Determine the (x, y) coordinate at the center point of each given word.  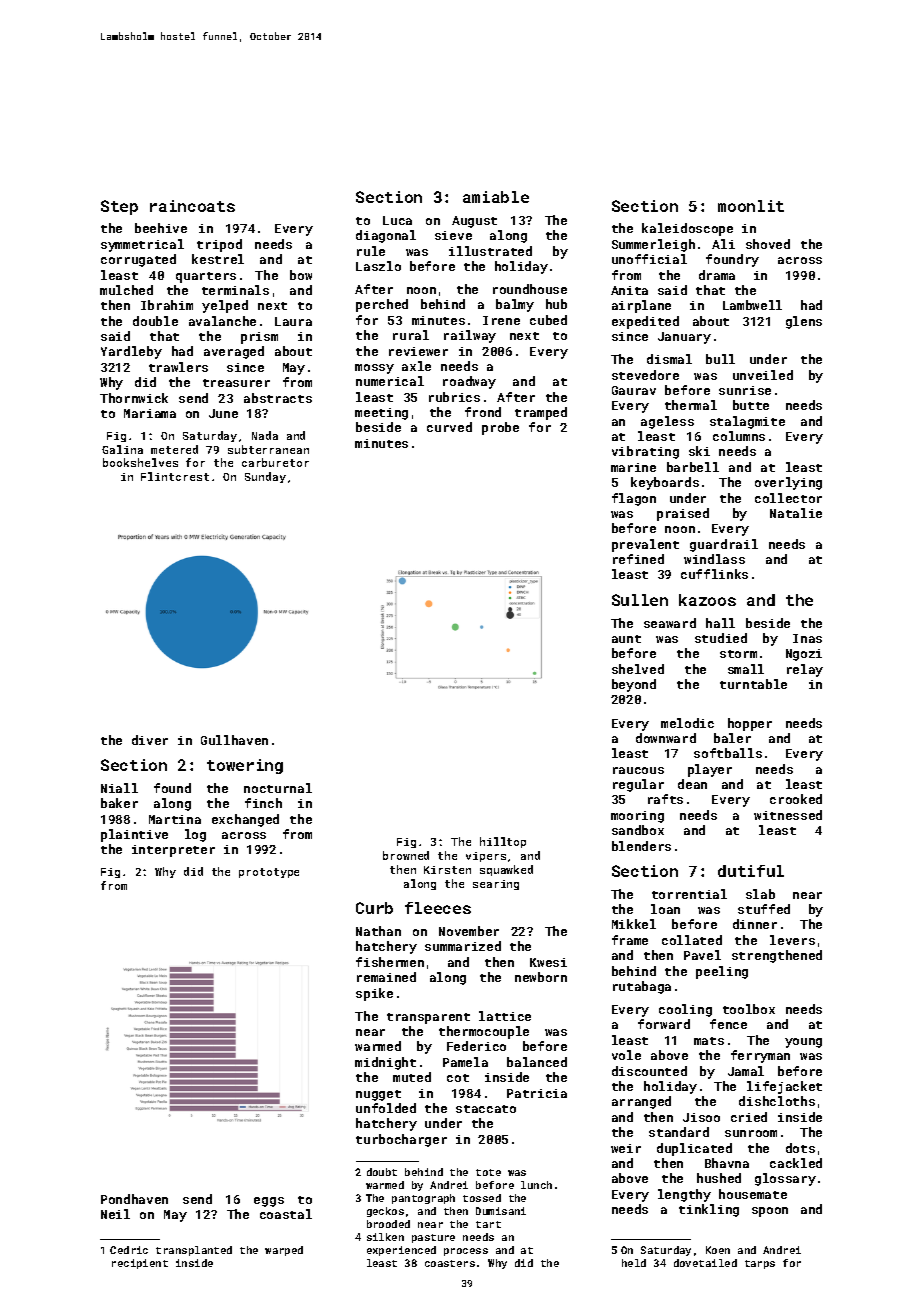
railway (470, 336)
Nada (265, 435)
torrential (689, 894)
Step (119, 207)
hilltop (503, 842)
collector (788, 498)
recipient (140, 1264)
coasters (450, 1263)
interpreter (173, 851)
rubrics (454, 397)
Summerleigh (653, 245)
